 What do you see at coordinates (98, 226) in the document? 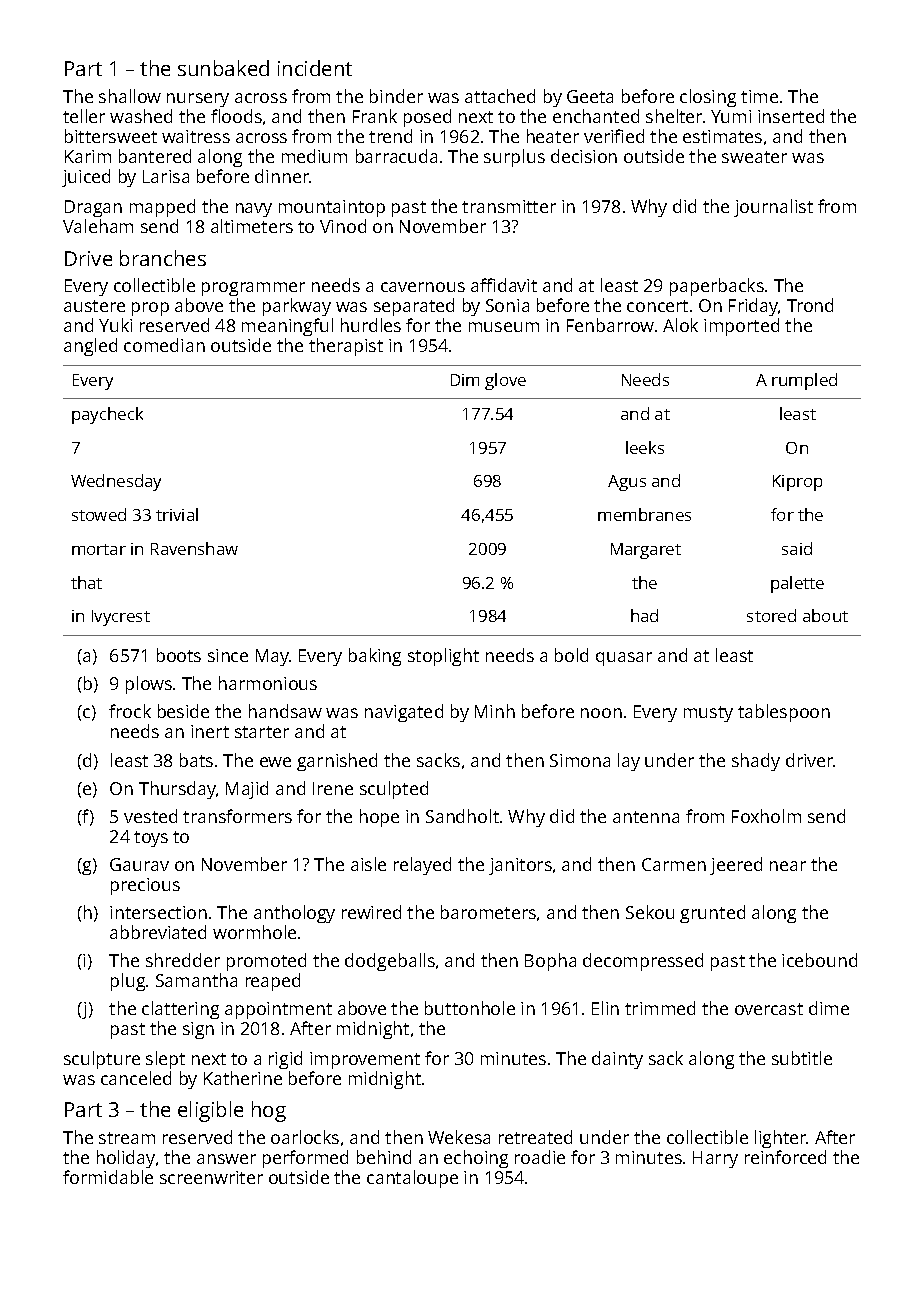
I see `Valeham` at bounding box center [98, 226].
